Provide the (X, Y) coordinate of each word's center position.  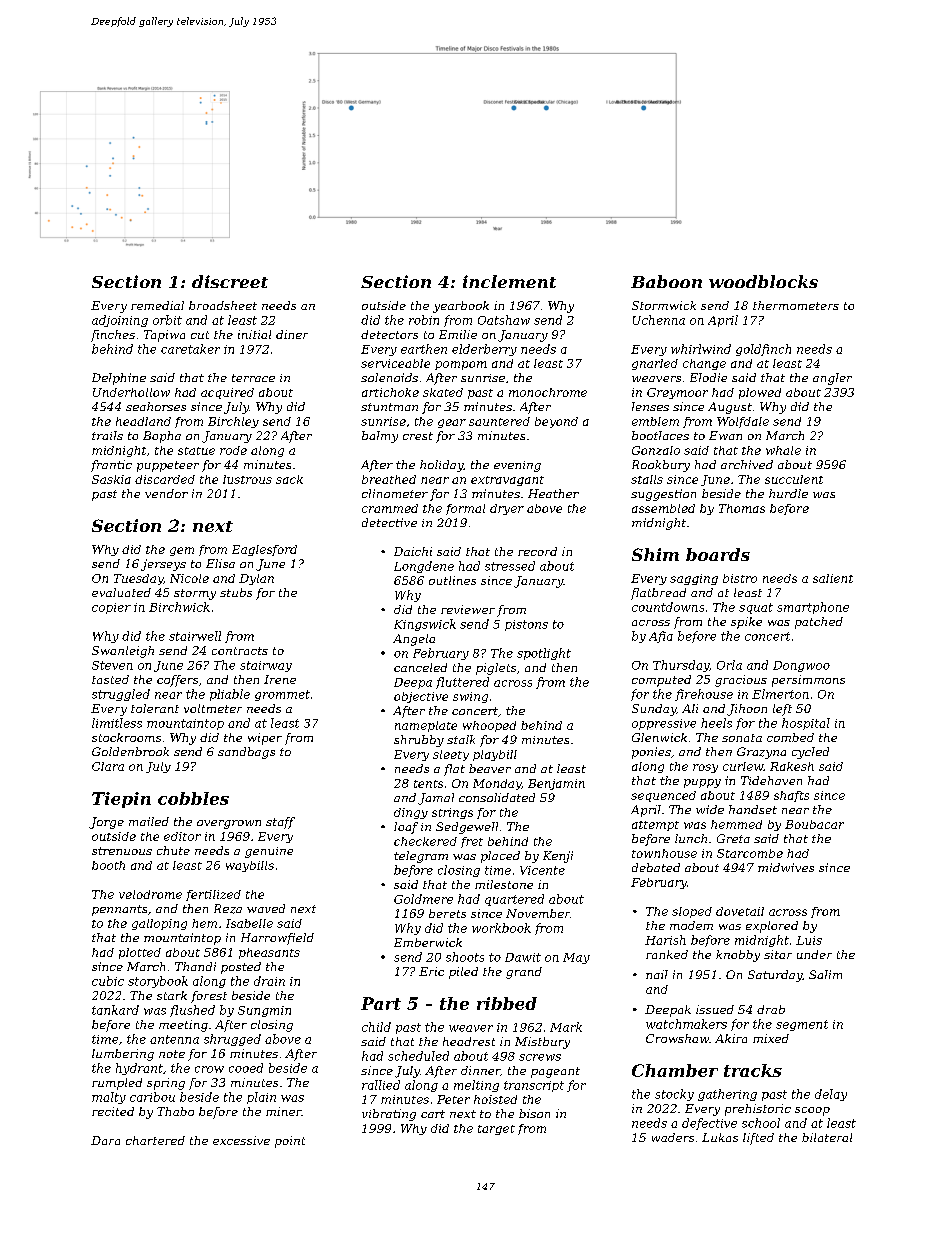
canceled (420, 667)
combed (790, 737)
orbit (167, 320)
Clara (108, 766)
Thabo (175, 1111)
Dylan (256, 579)
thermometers (796, 305)
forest (209, 997)
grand (524, 973)
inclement (509, 281)
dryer (507, 509)
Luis (809, 940)
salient (833, 578)
